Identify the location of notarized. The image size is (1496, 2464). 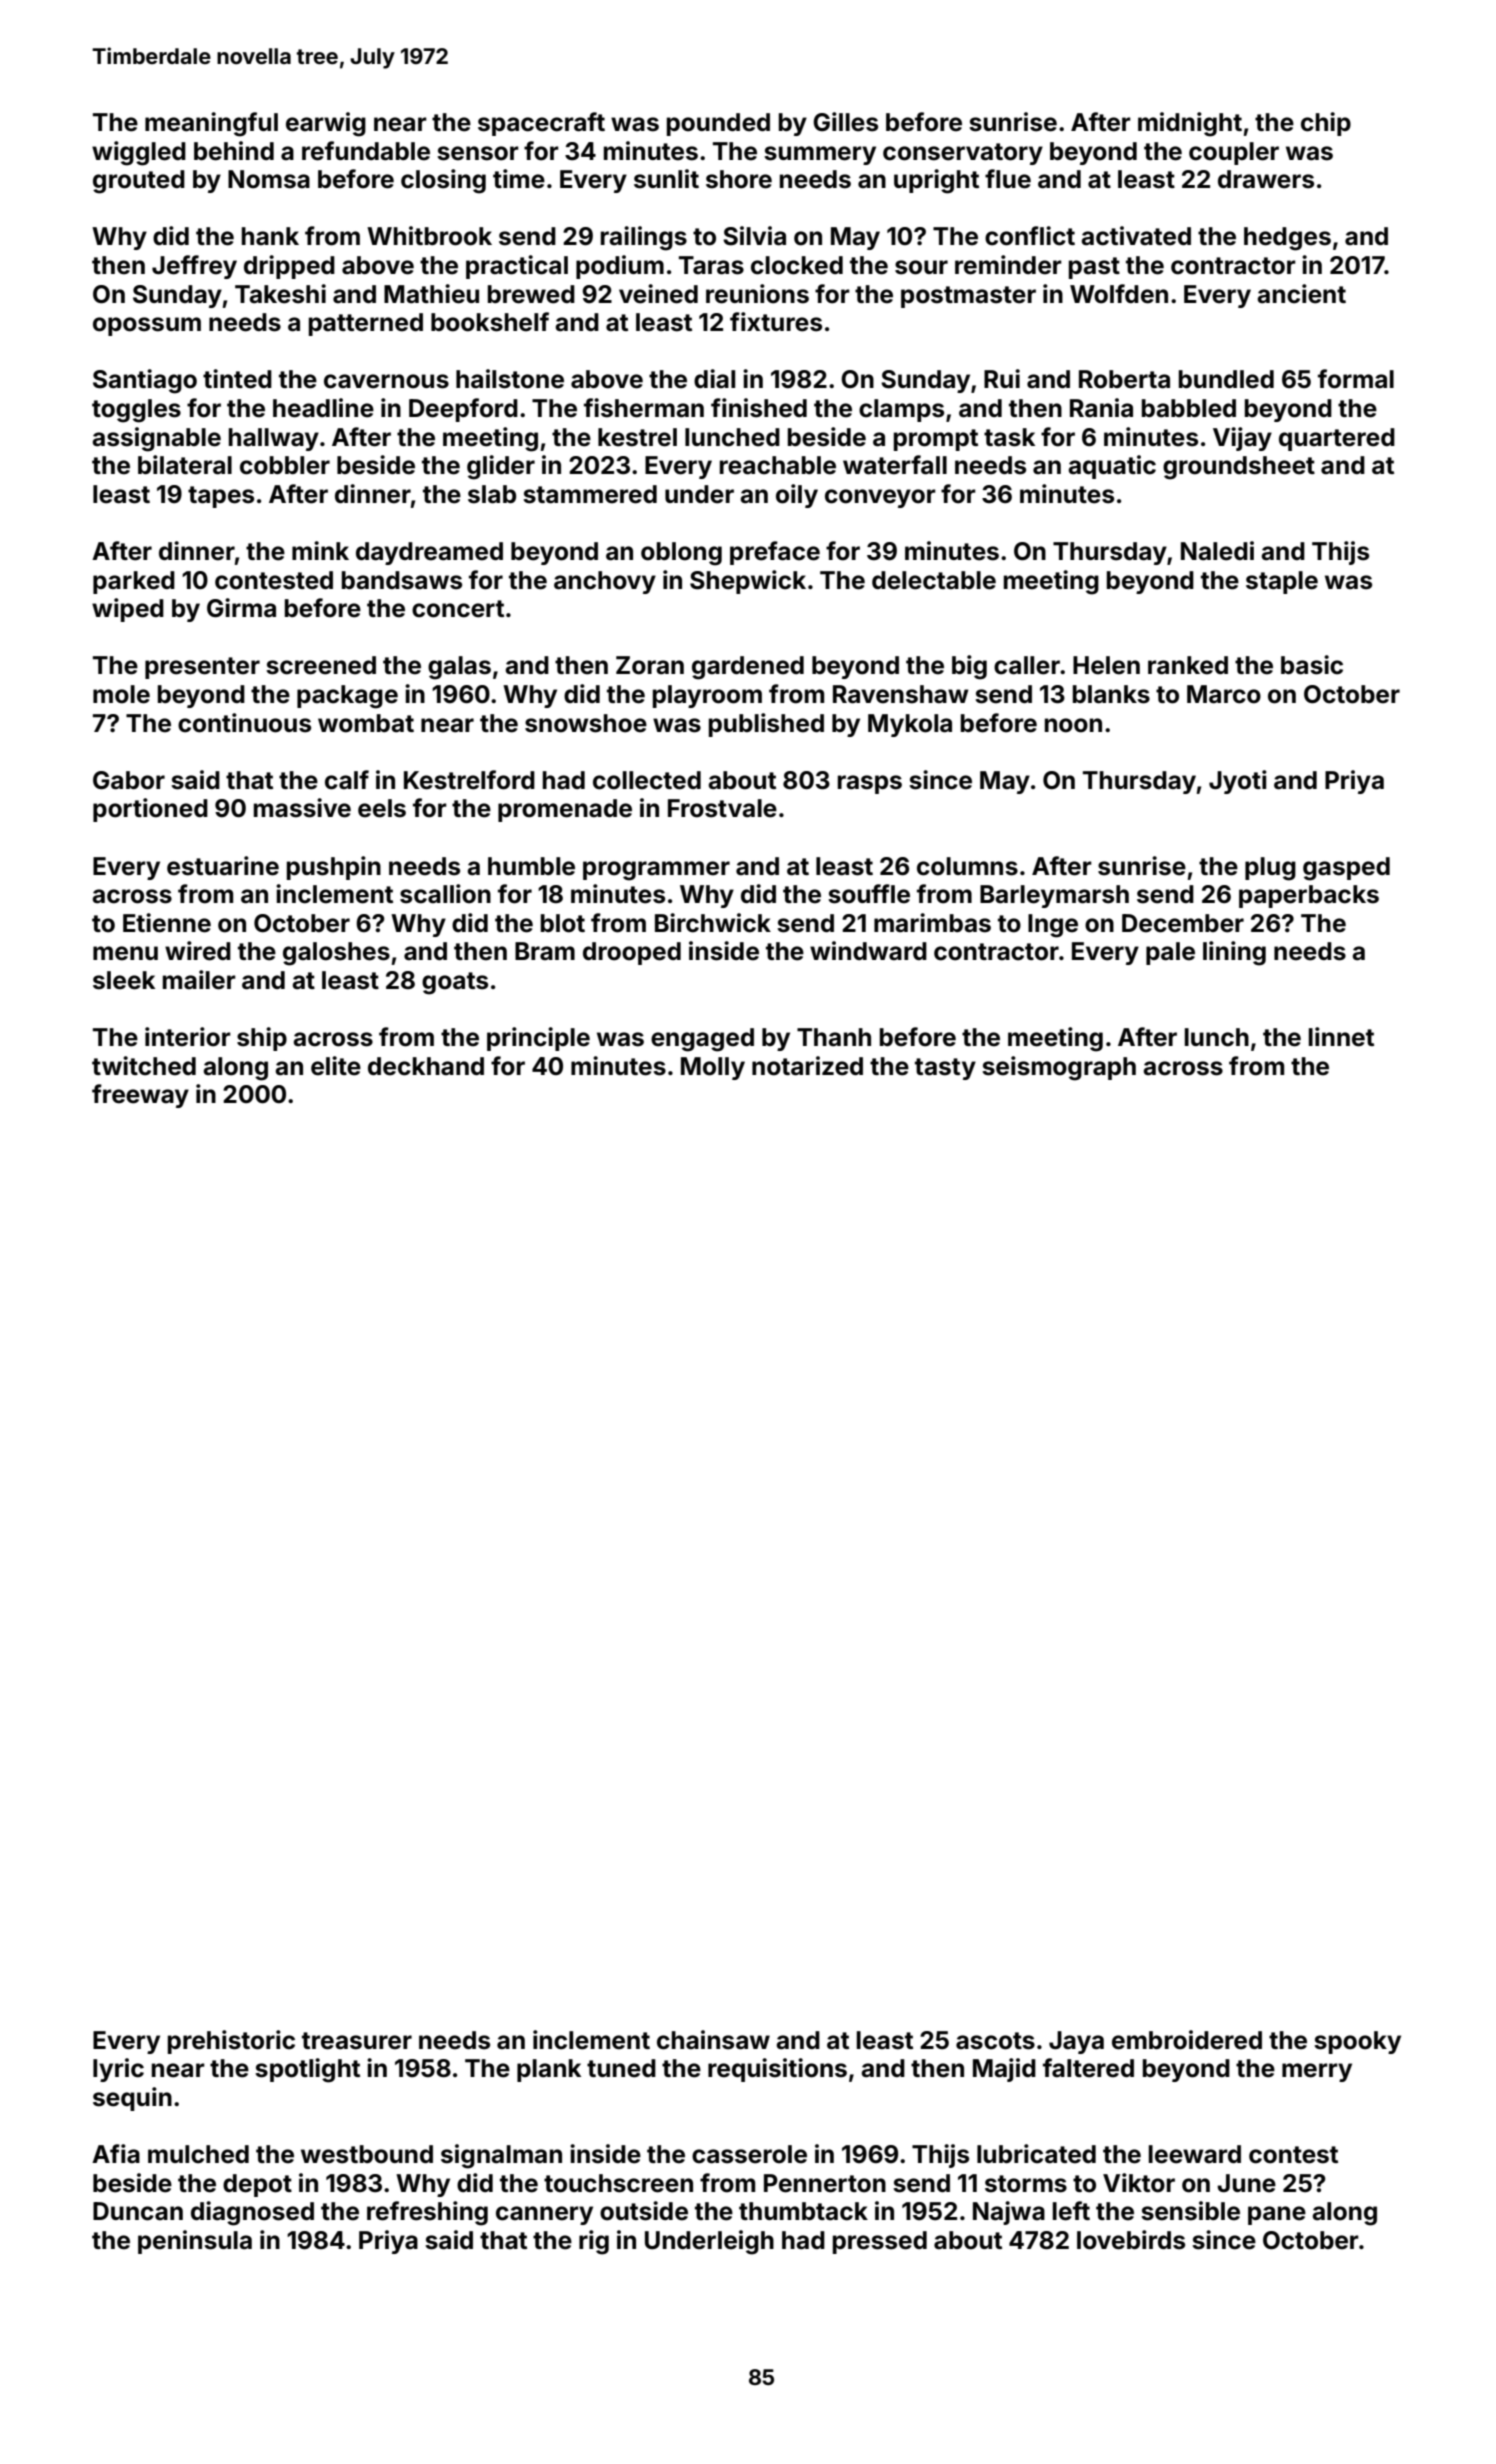
(807, 1066).
